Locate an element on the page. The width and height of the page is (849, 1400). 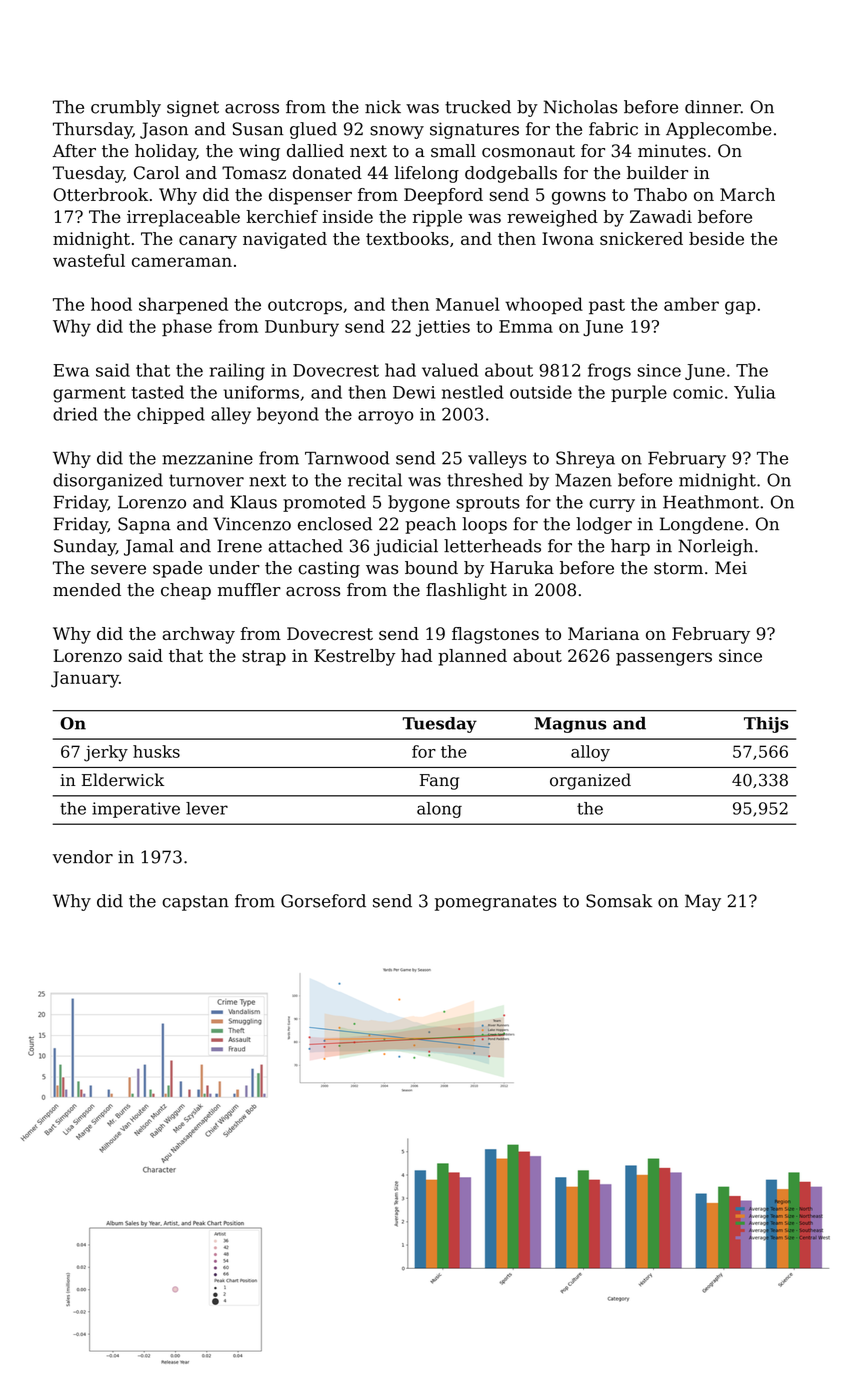
Elderwick is located at coordinates (123, 780).
